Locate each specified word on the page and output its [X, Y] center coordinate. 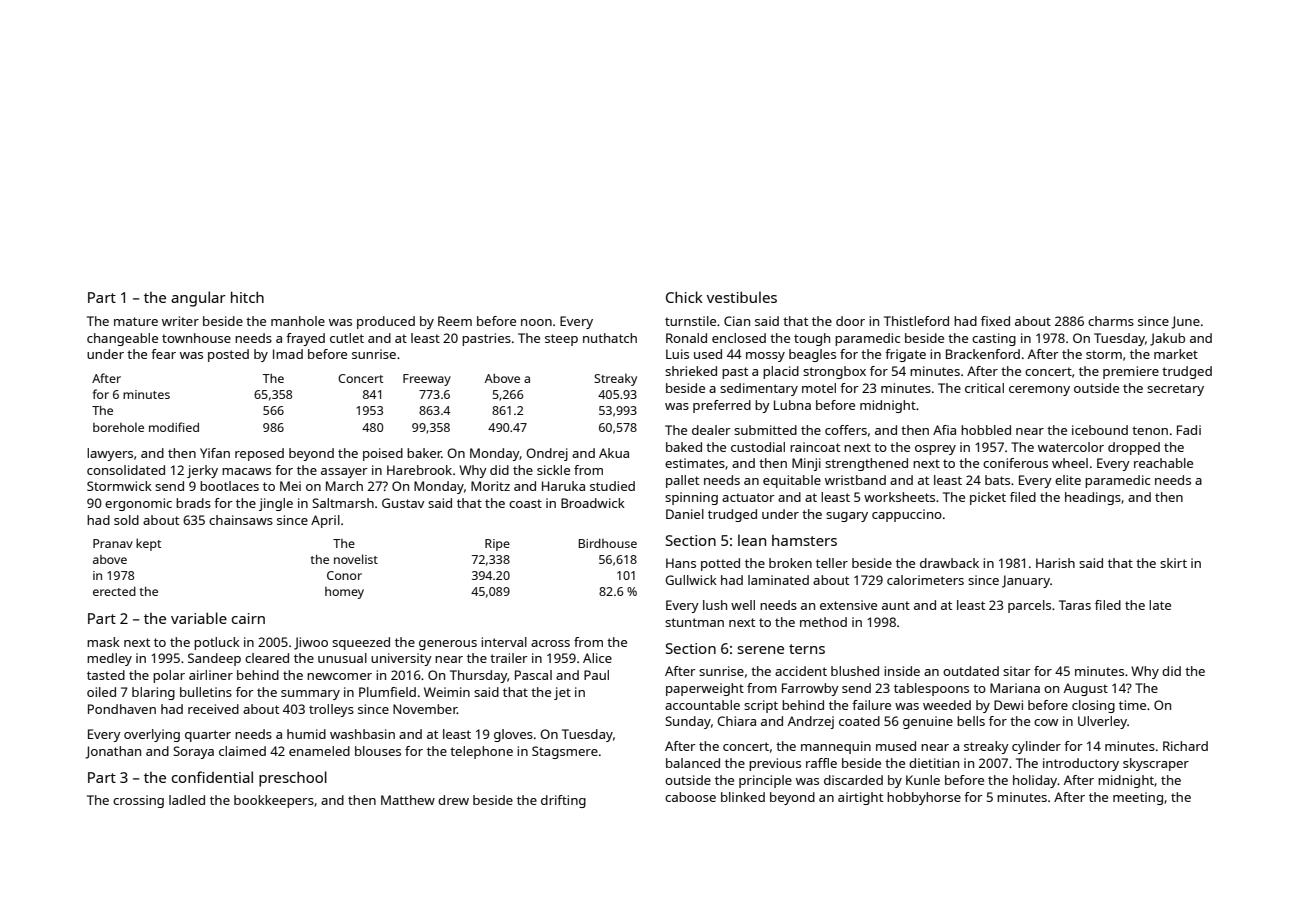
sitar [1017, 671]
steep [561, 340]
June [1185, 322]
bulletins [206, 692]
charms [1111, 321]
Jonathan [113, 752]
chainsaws [241, 520]
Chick [684, 297]
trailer [509, 658]
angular [198, 299]
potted [720, 564]
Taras [1075, 605]
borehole [118, 427]
